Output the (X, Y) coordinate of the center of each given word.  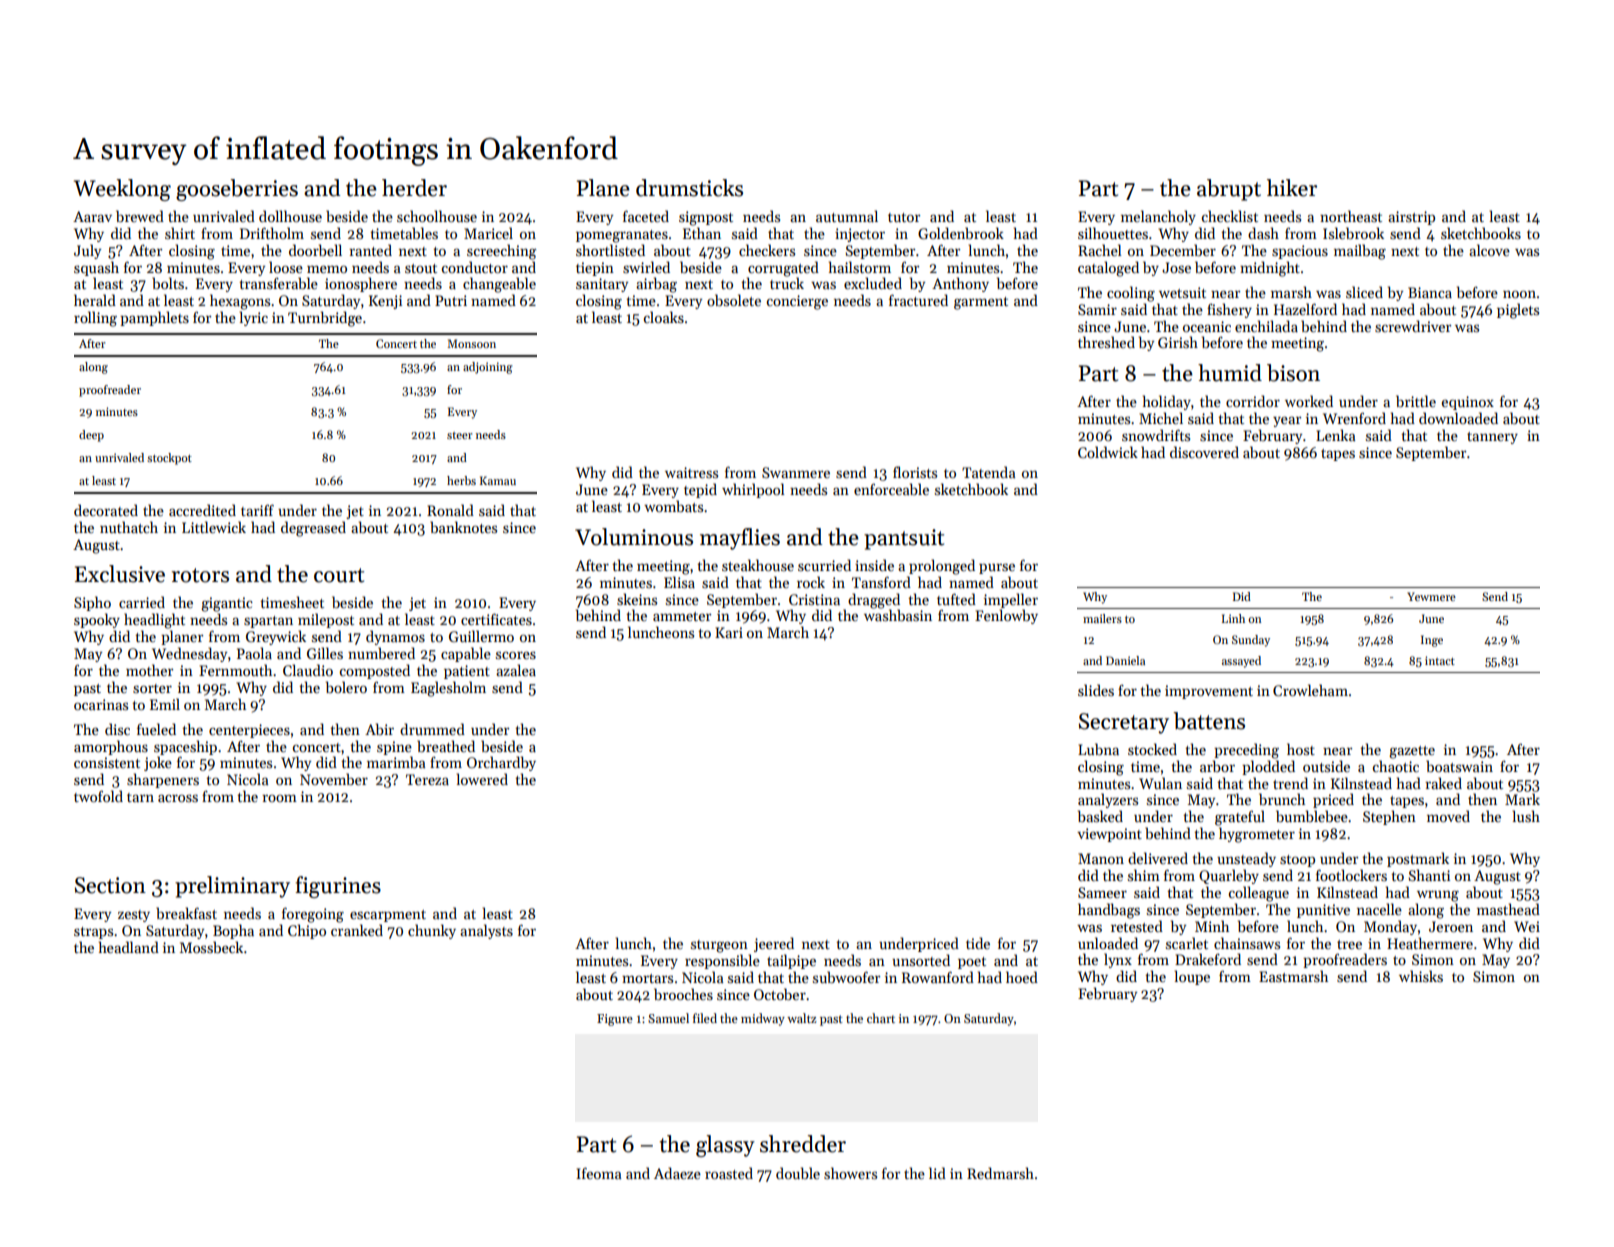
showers (850, 1173)
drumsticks (689, 188)
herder (414, 188)
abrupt (1229, 190)
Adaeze (677, 1173)
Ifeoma (599, 1173)
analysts (486, 931)
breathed (446, 746)
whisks (1421, 976)
